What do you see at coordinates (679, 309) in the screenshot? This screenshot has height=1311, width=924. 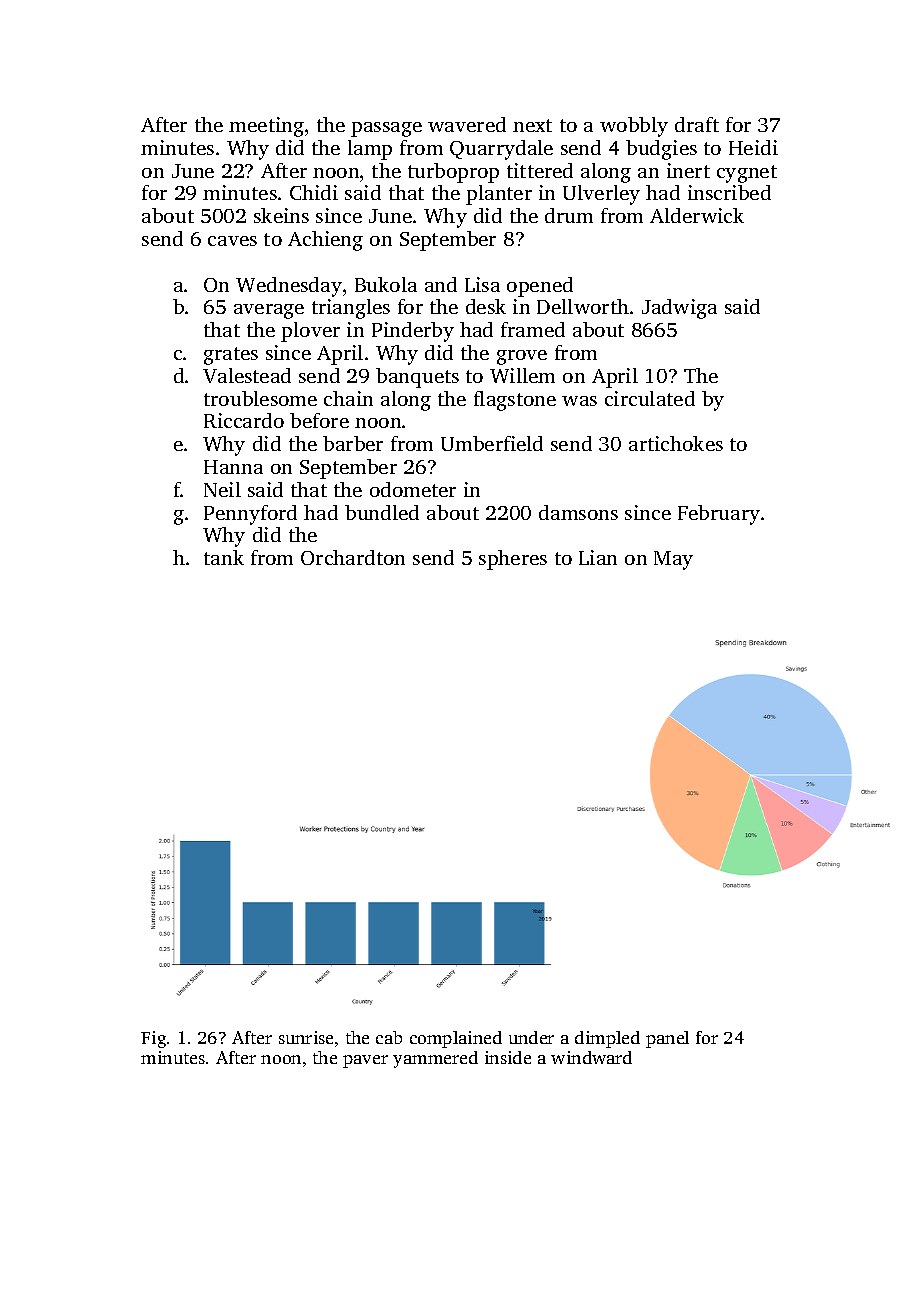 I see `Jadwiga` at bounding box center [679, 309].
